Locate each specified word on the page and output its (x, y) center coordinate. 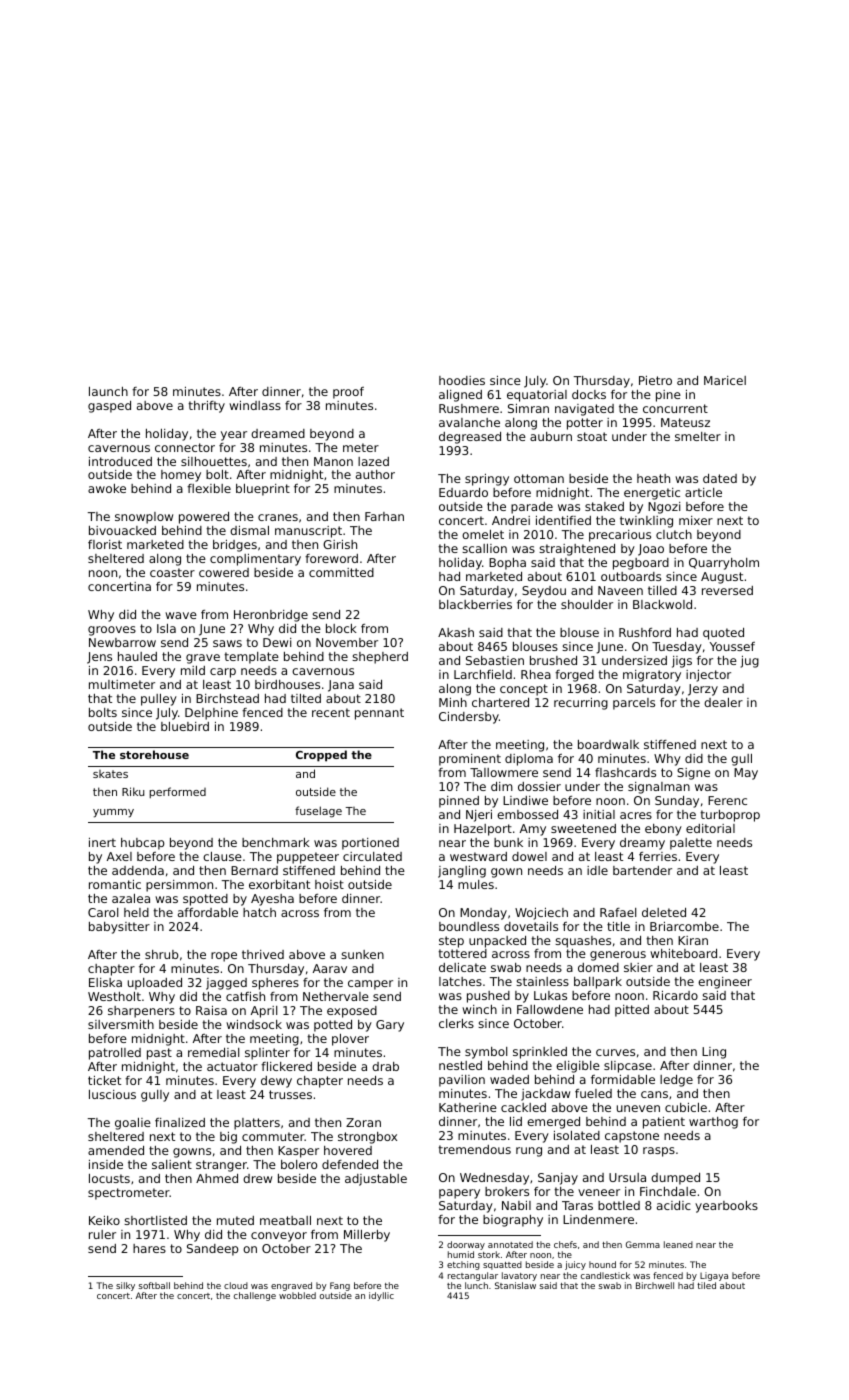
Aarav (330, 968)
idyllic (381, 1296)
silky (125, 1286)
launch (108, 391)
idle (597, 870)
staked (604, 506)
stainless (542, 981)
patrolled (115, 1054)
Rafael (618, 912)
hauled (137, 656)
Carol (103, 912)
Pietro (655, 380)
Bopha (507, 564)
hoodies (462, 380)
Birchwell (655, 1285)
